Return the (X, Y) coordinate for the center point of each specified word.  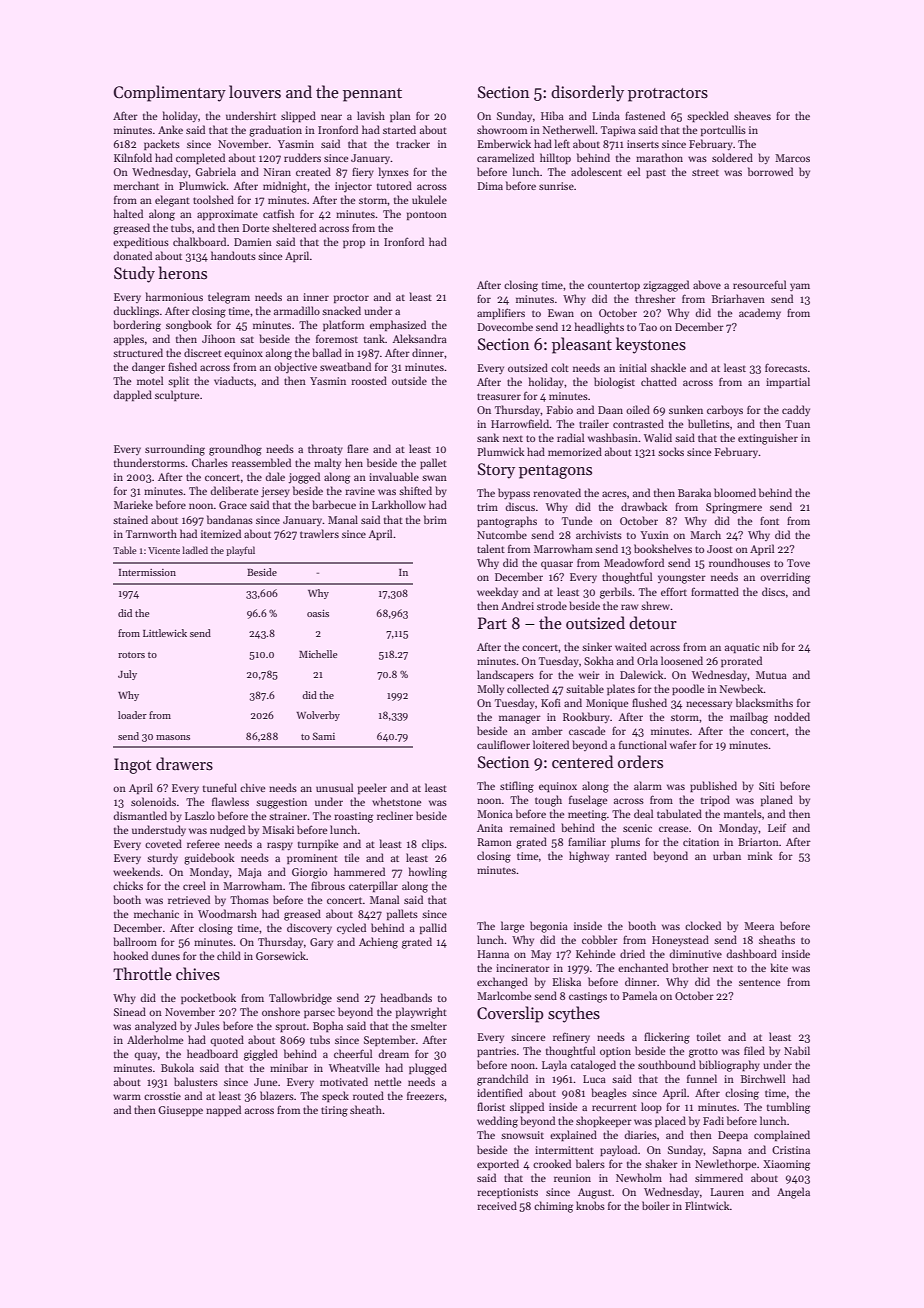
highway (589, 857)
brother (690, 967)
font (769, 521)
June (265, 1082)
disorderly (587, 93)
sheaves (752, 115)
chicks (128, 885)
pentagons (555, 472)
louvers (255, 91)
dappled (132, 395)
